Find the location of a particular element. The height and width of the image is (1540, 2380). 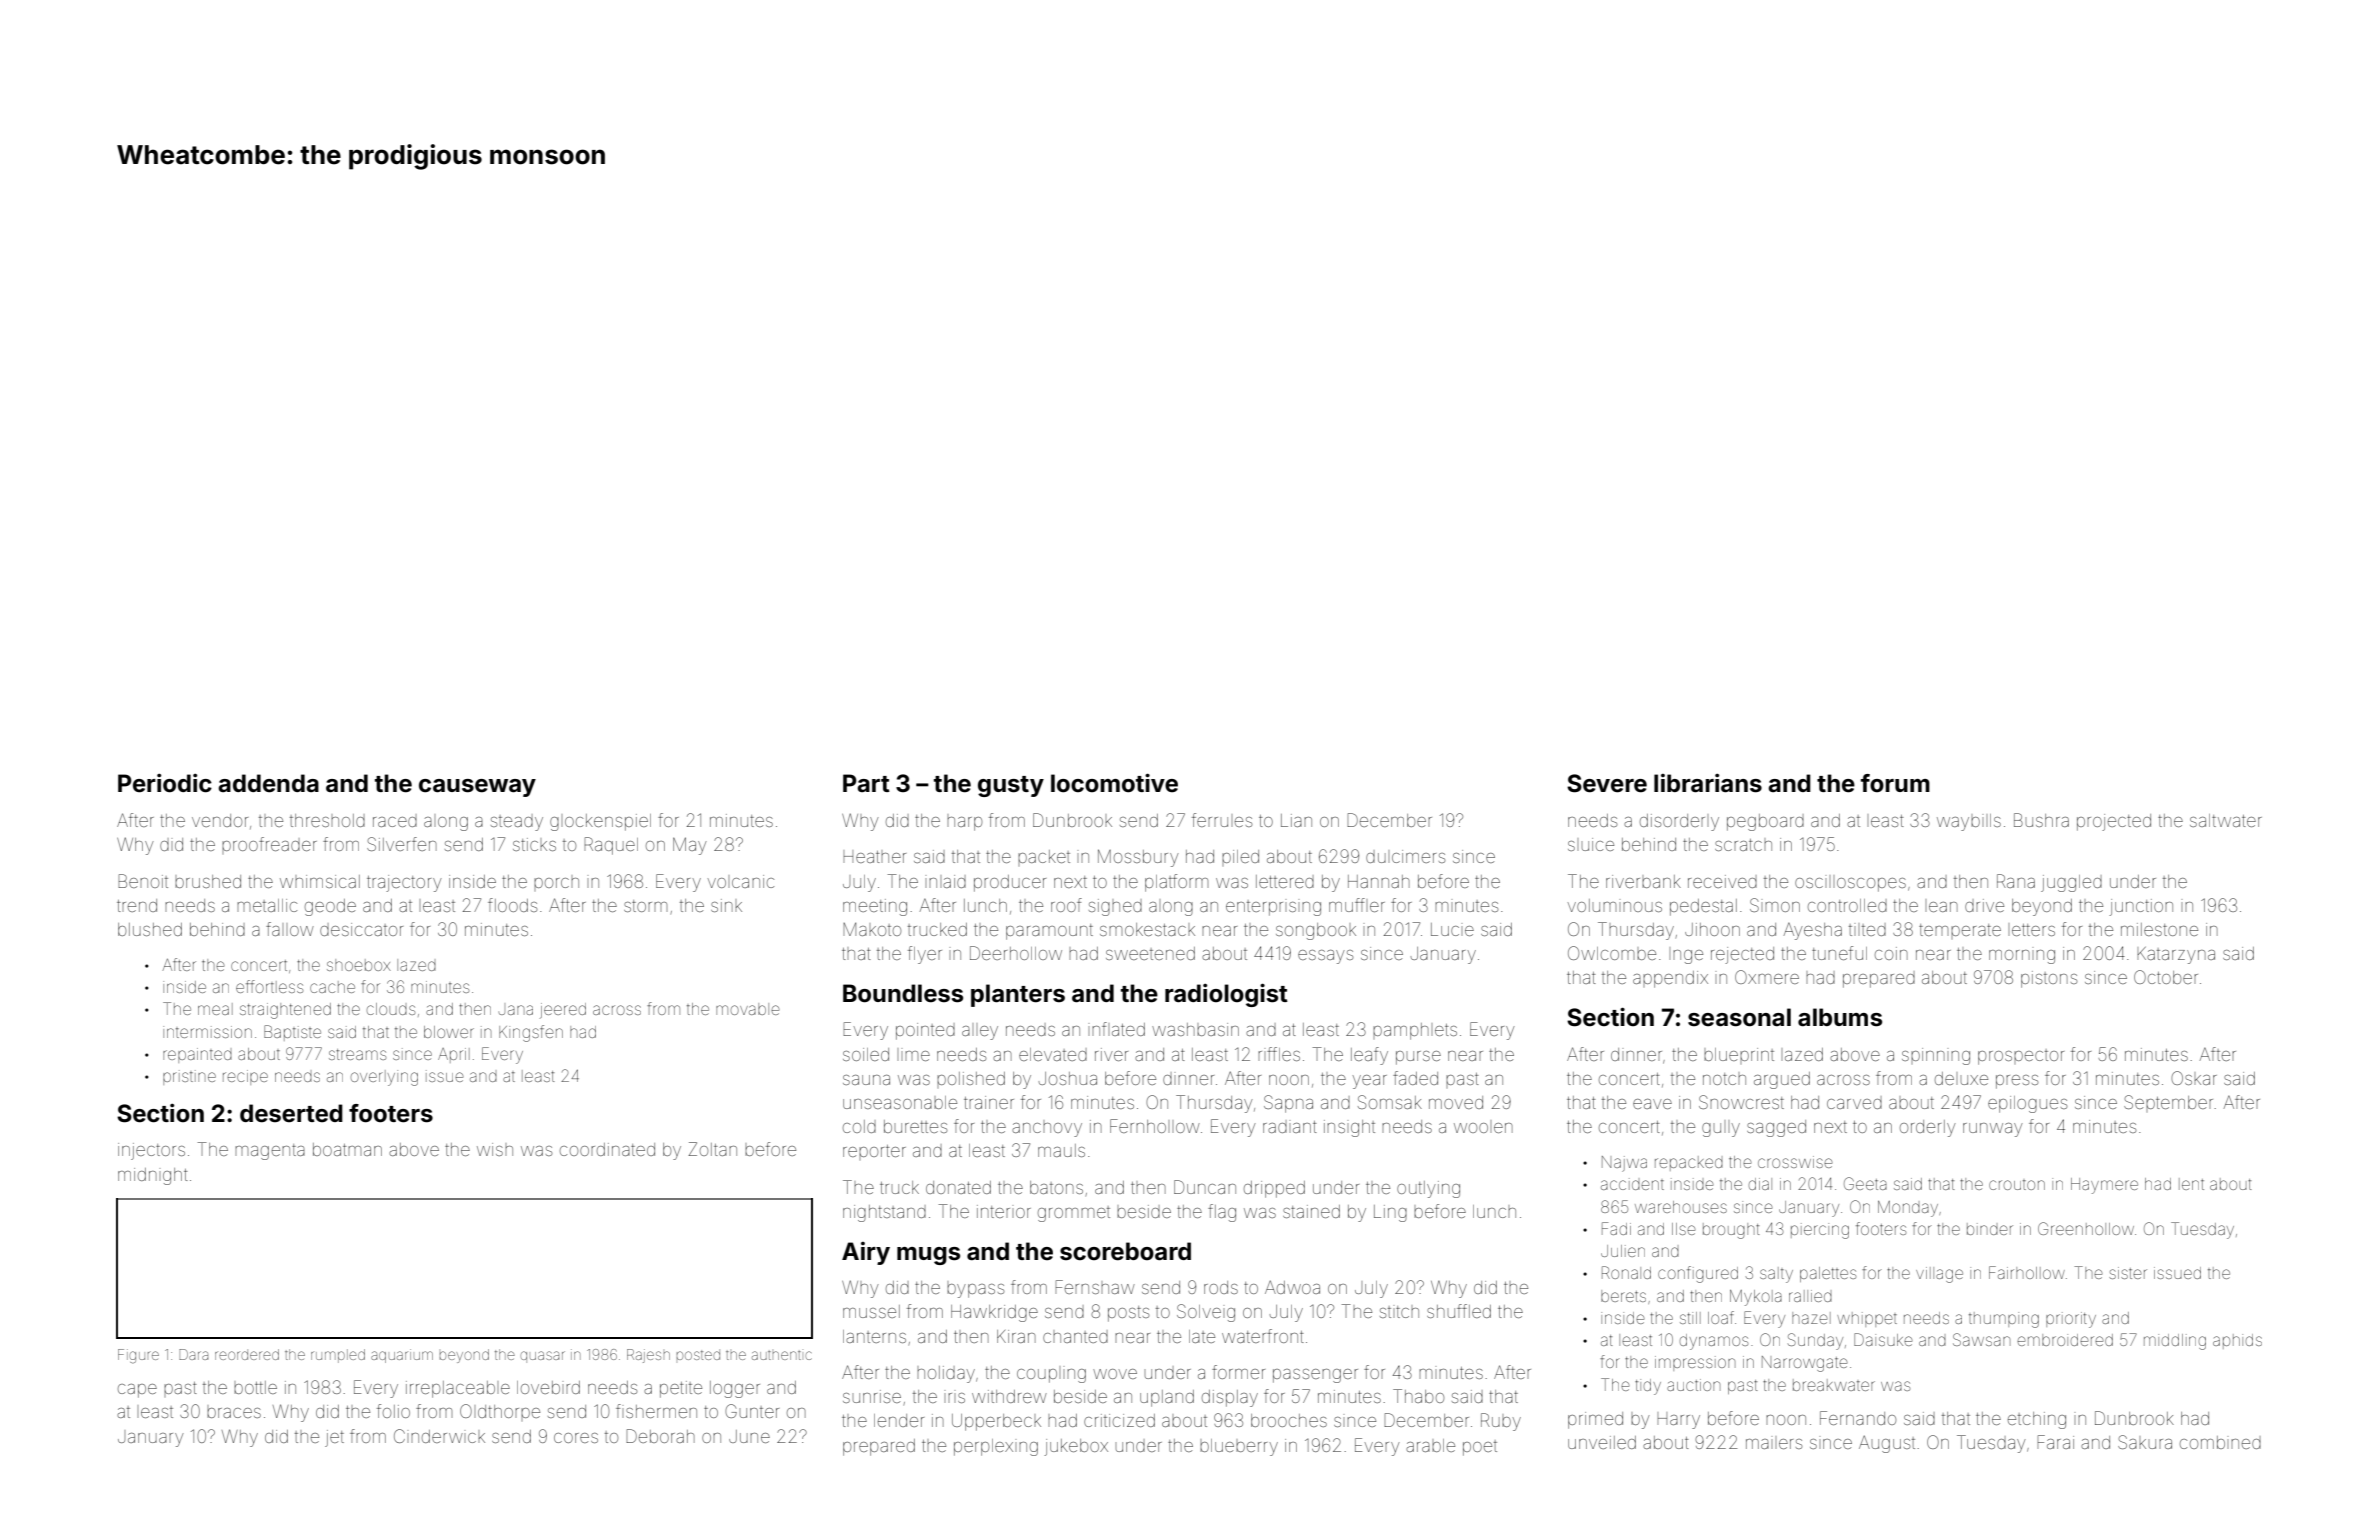

epilogues is located at coordinates (2027, 1104).
